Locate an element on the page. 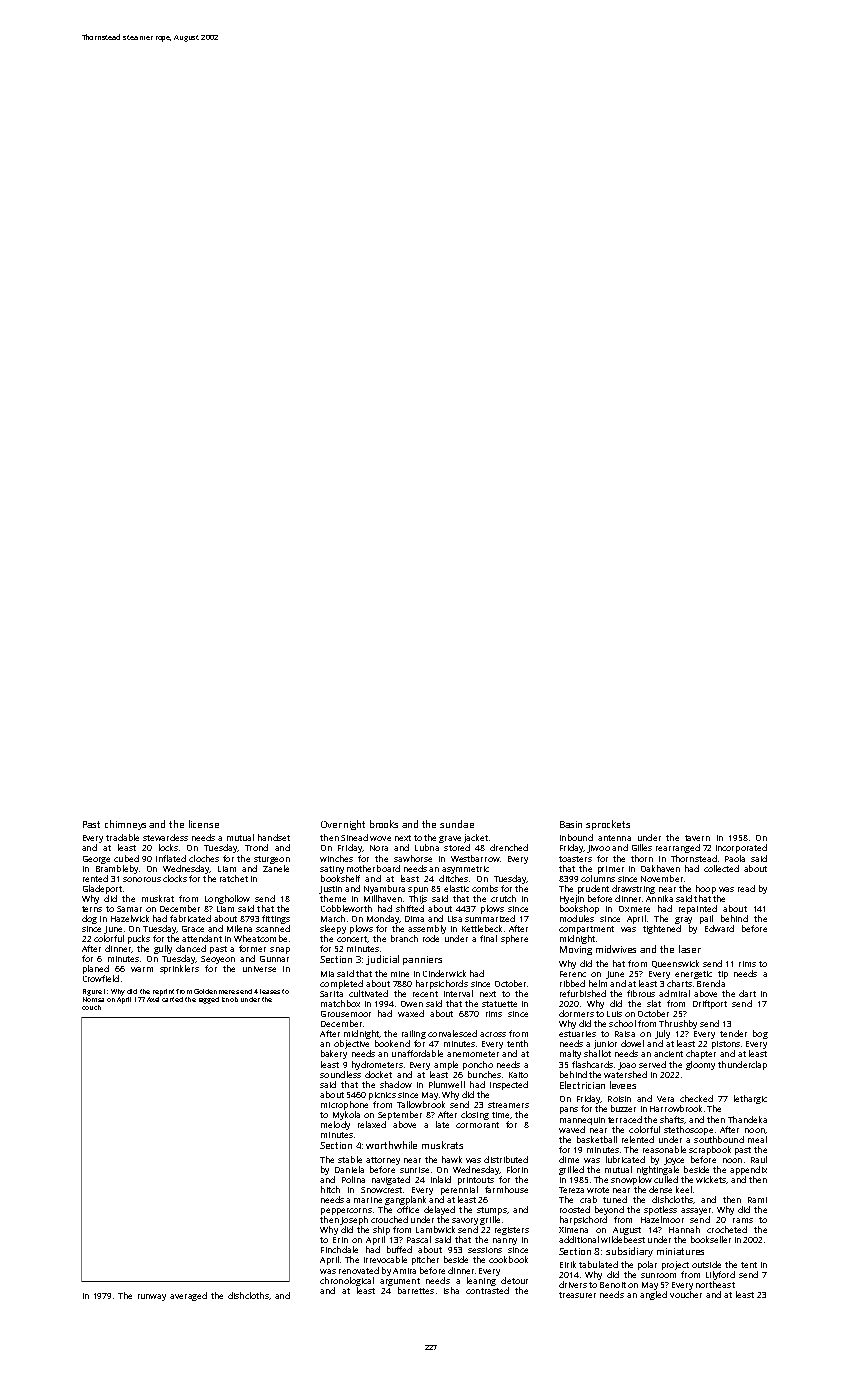  basketball is located at coordinates (597, 1139).
